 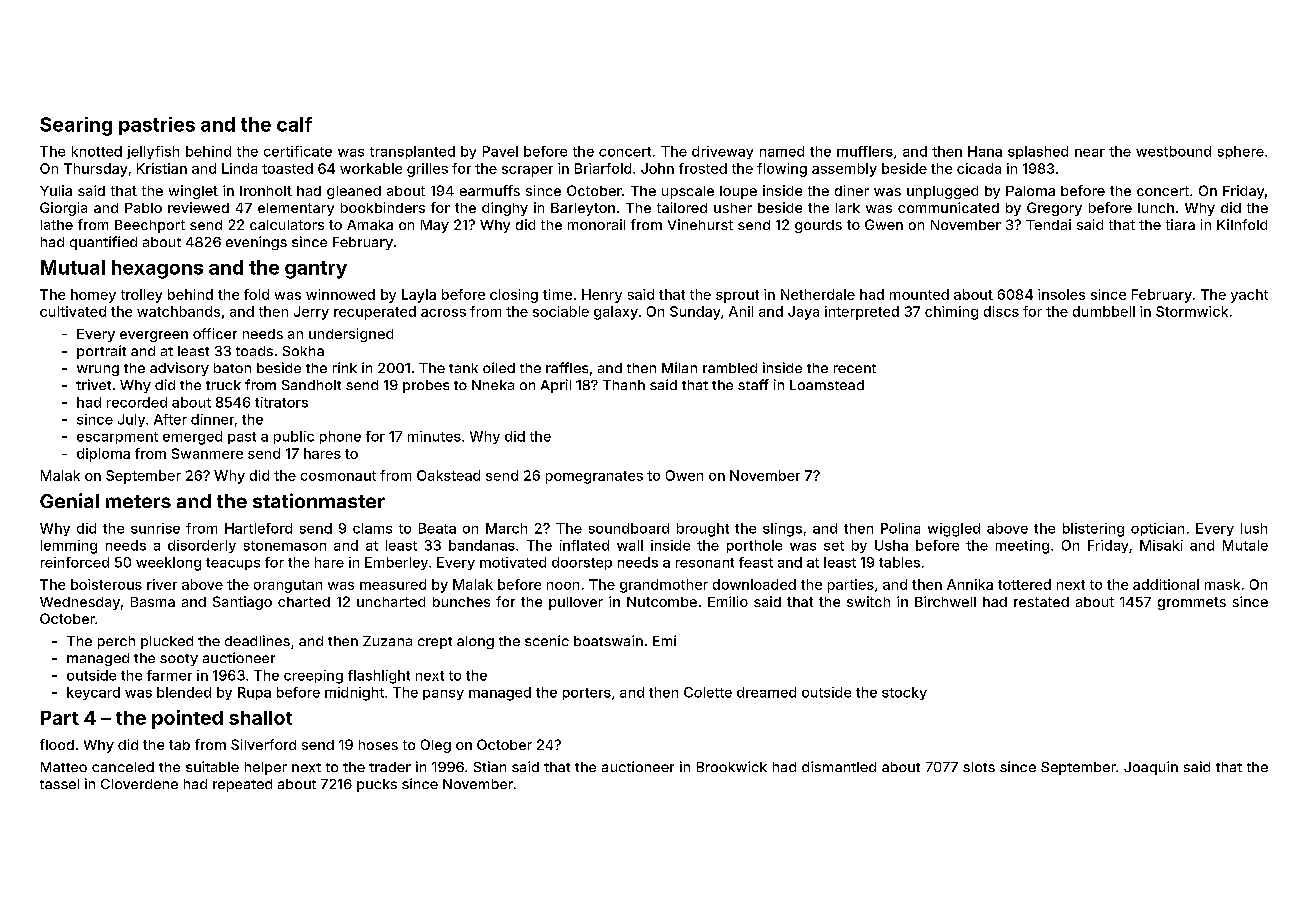 I want to click on toasted, so click(x=287, y=168).
